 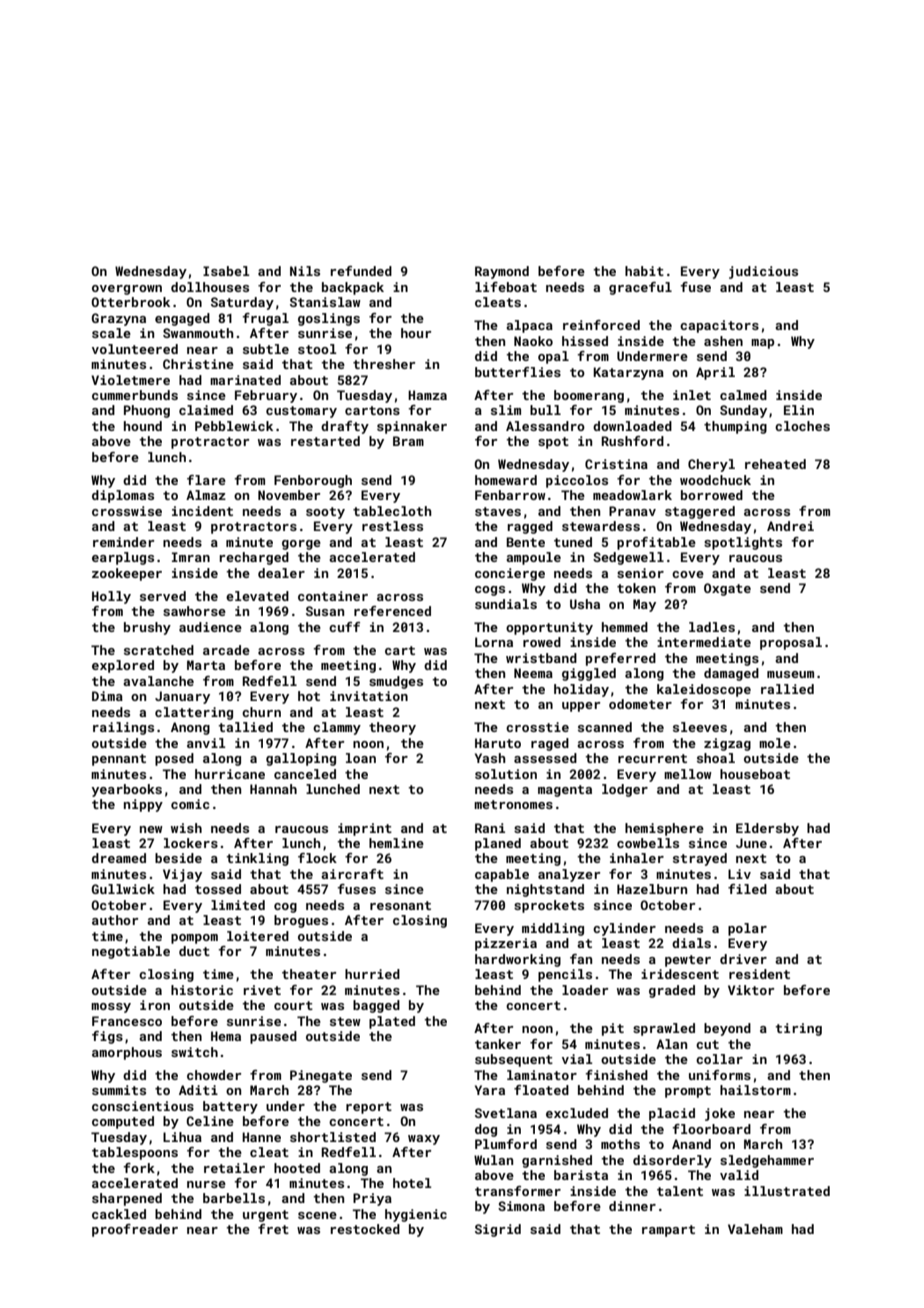 I want to click on Neema, so click(x=533, y=673).
